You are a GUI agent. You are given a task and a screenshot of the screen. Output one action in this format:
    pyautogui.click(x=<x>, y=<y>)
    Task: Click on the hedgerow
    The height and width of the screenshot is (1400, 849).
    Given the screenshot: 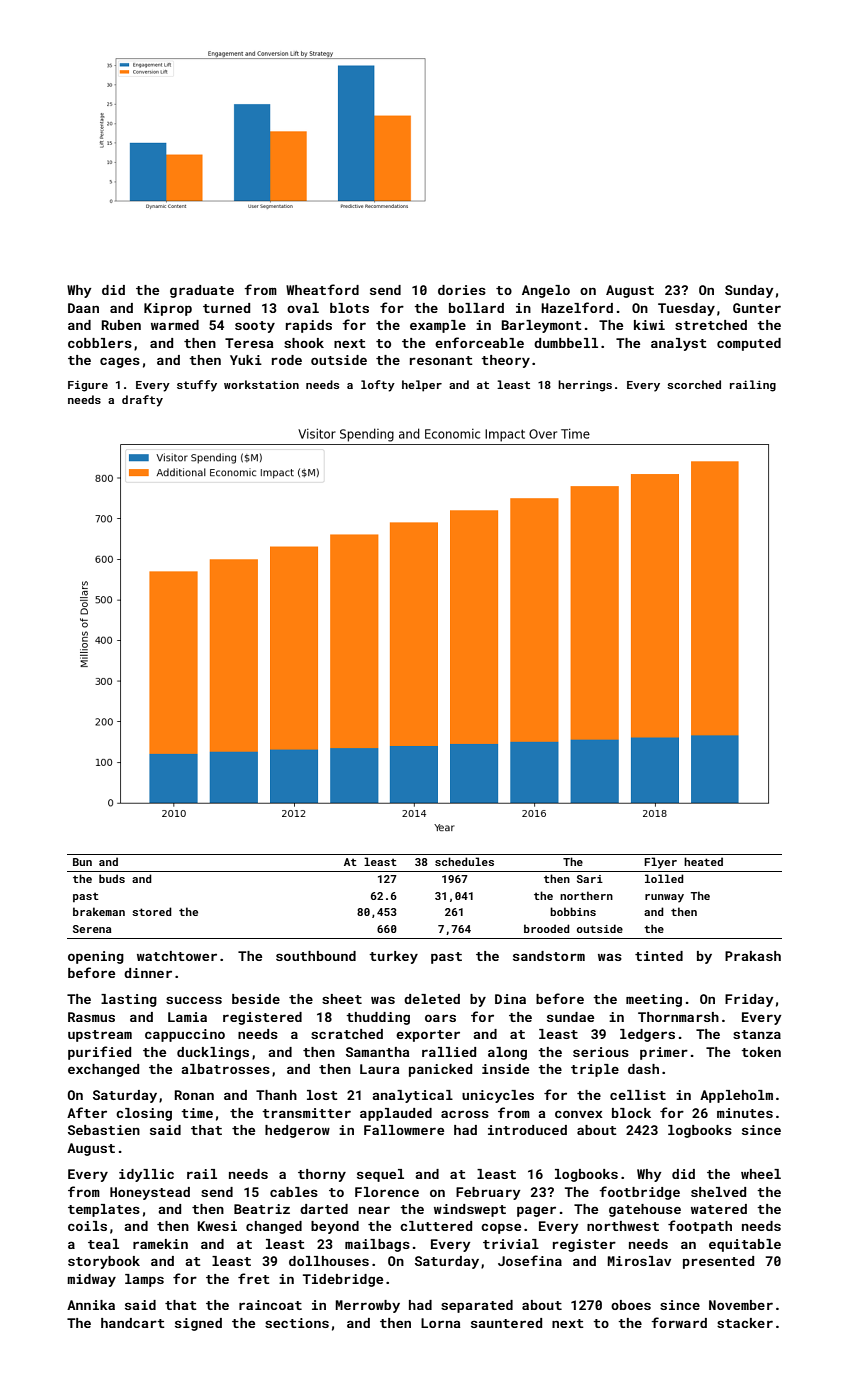 What is the action you would take?
    pyautogui.click(x=297, y=1131)
